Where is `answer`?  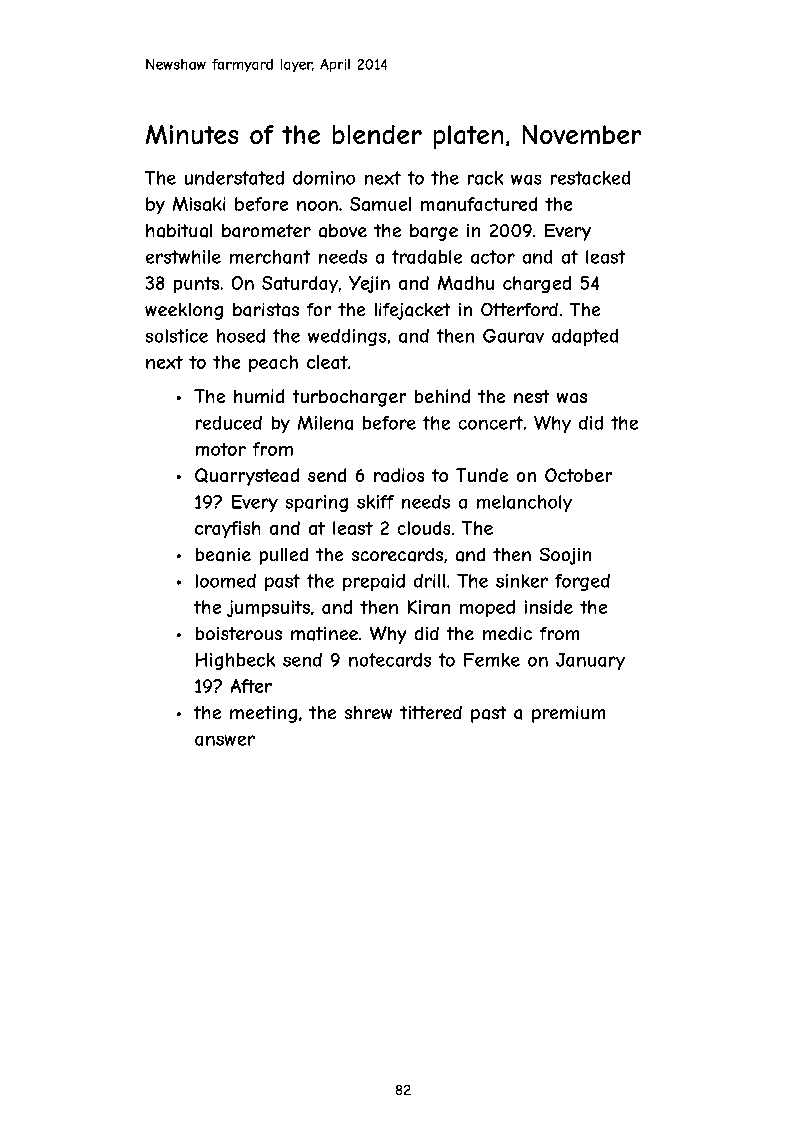 answer is located at coordinates (225, 740).
